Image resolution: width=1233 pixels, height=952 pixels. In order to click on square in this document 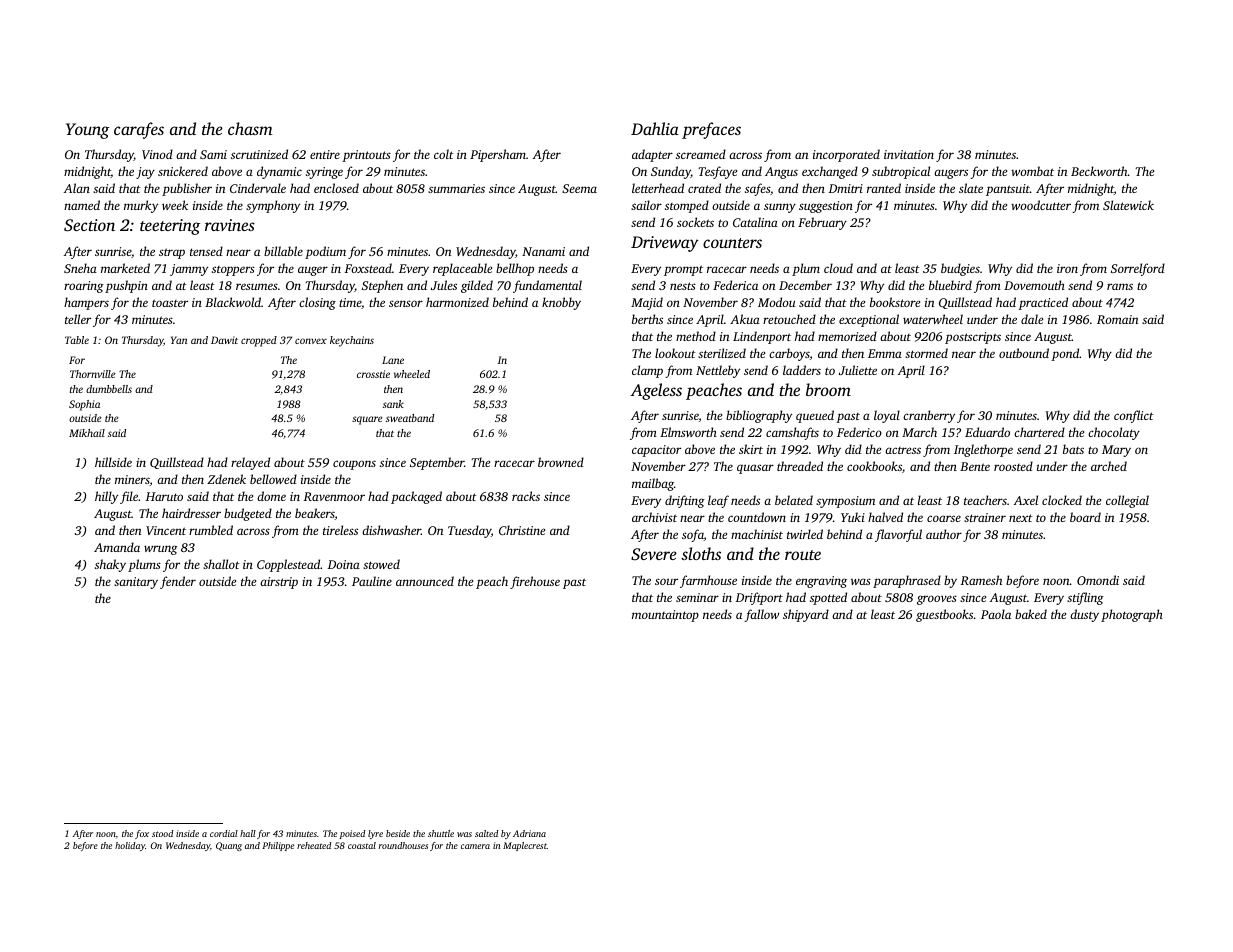, I will do `click(367, 420)`.
